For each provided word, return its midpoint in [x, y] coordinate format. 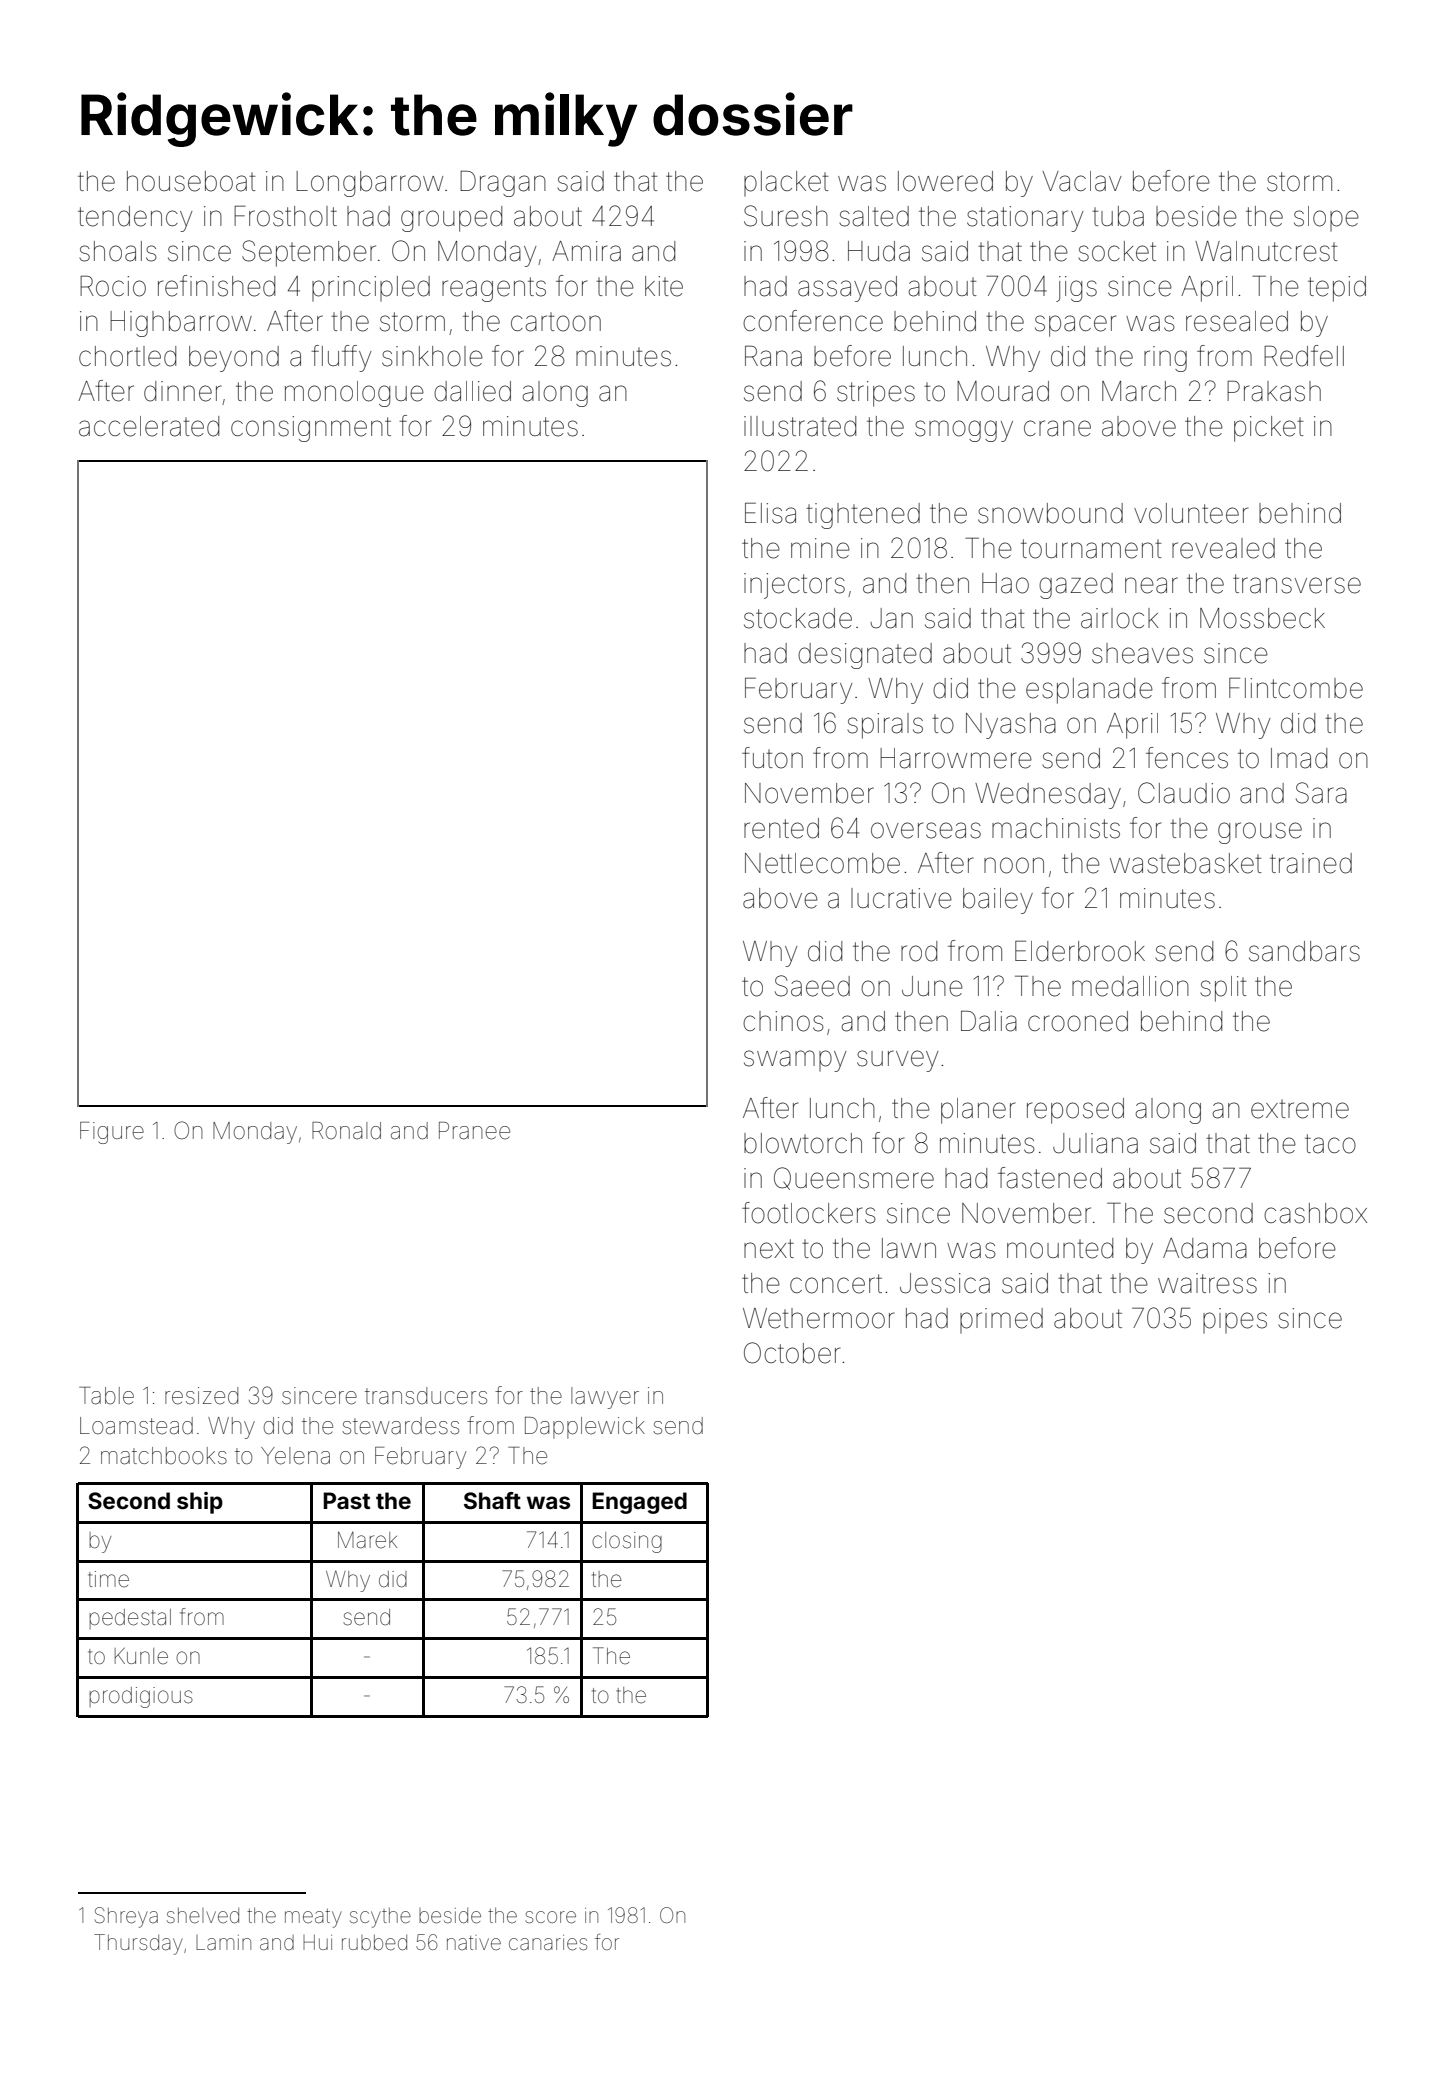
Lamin [223, 1942]
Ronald [346, 1131]
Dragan [503, 183]
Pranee [474, 1131]
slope [1326, 218]
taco [1330, 1144]
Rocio [113, 286]
